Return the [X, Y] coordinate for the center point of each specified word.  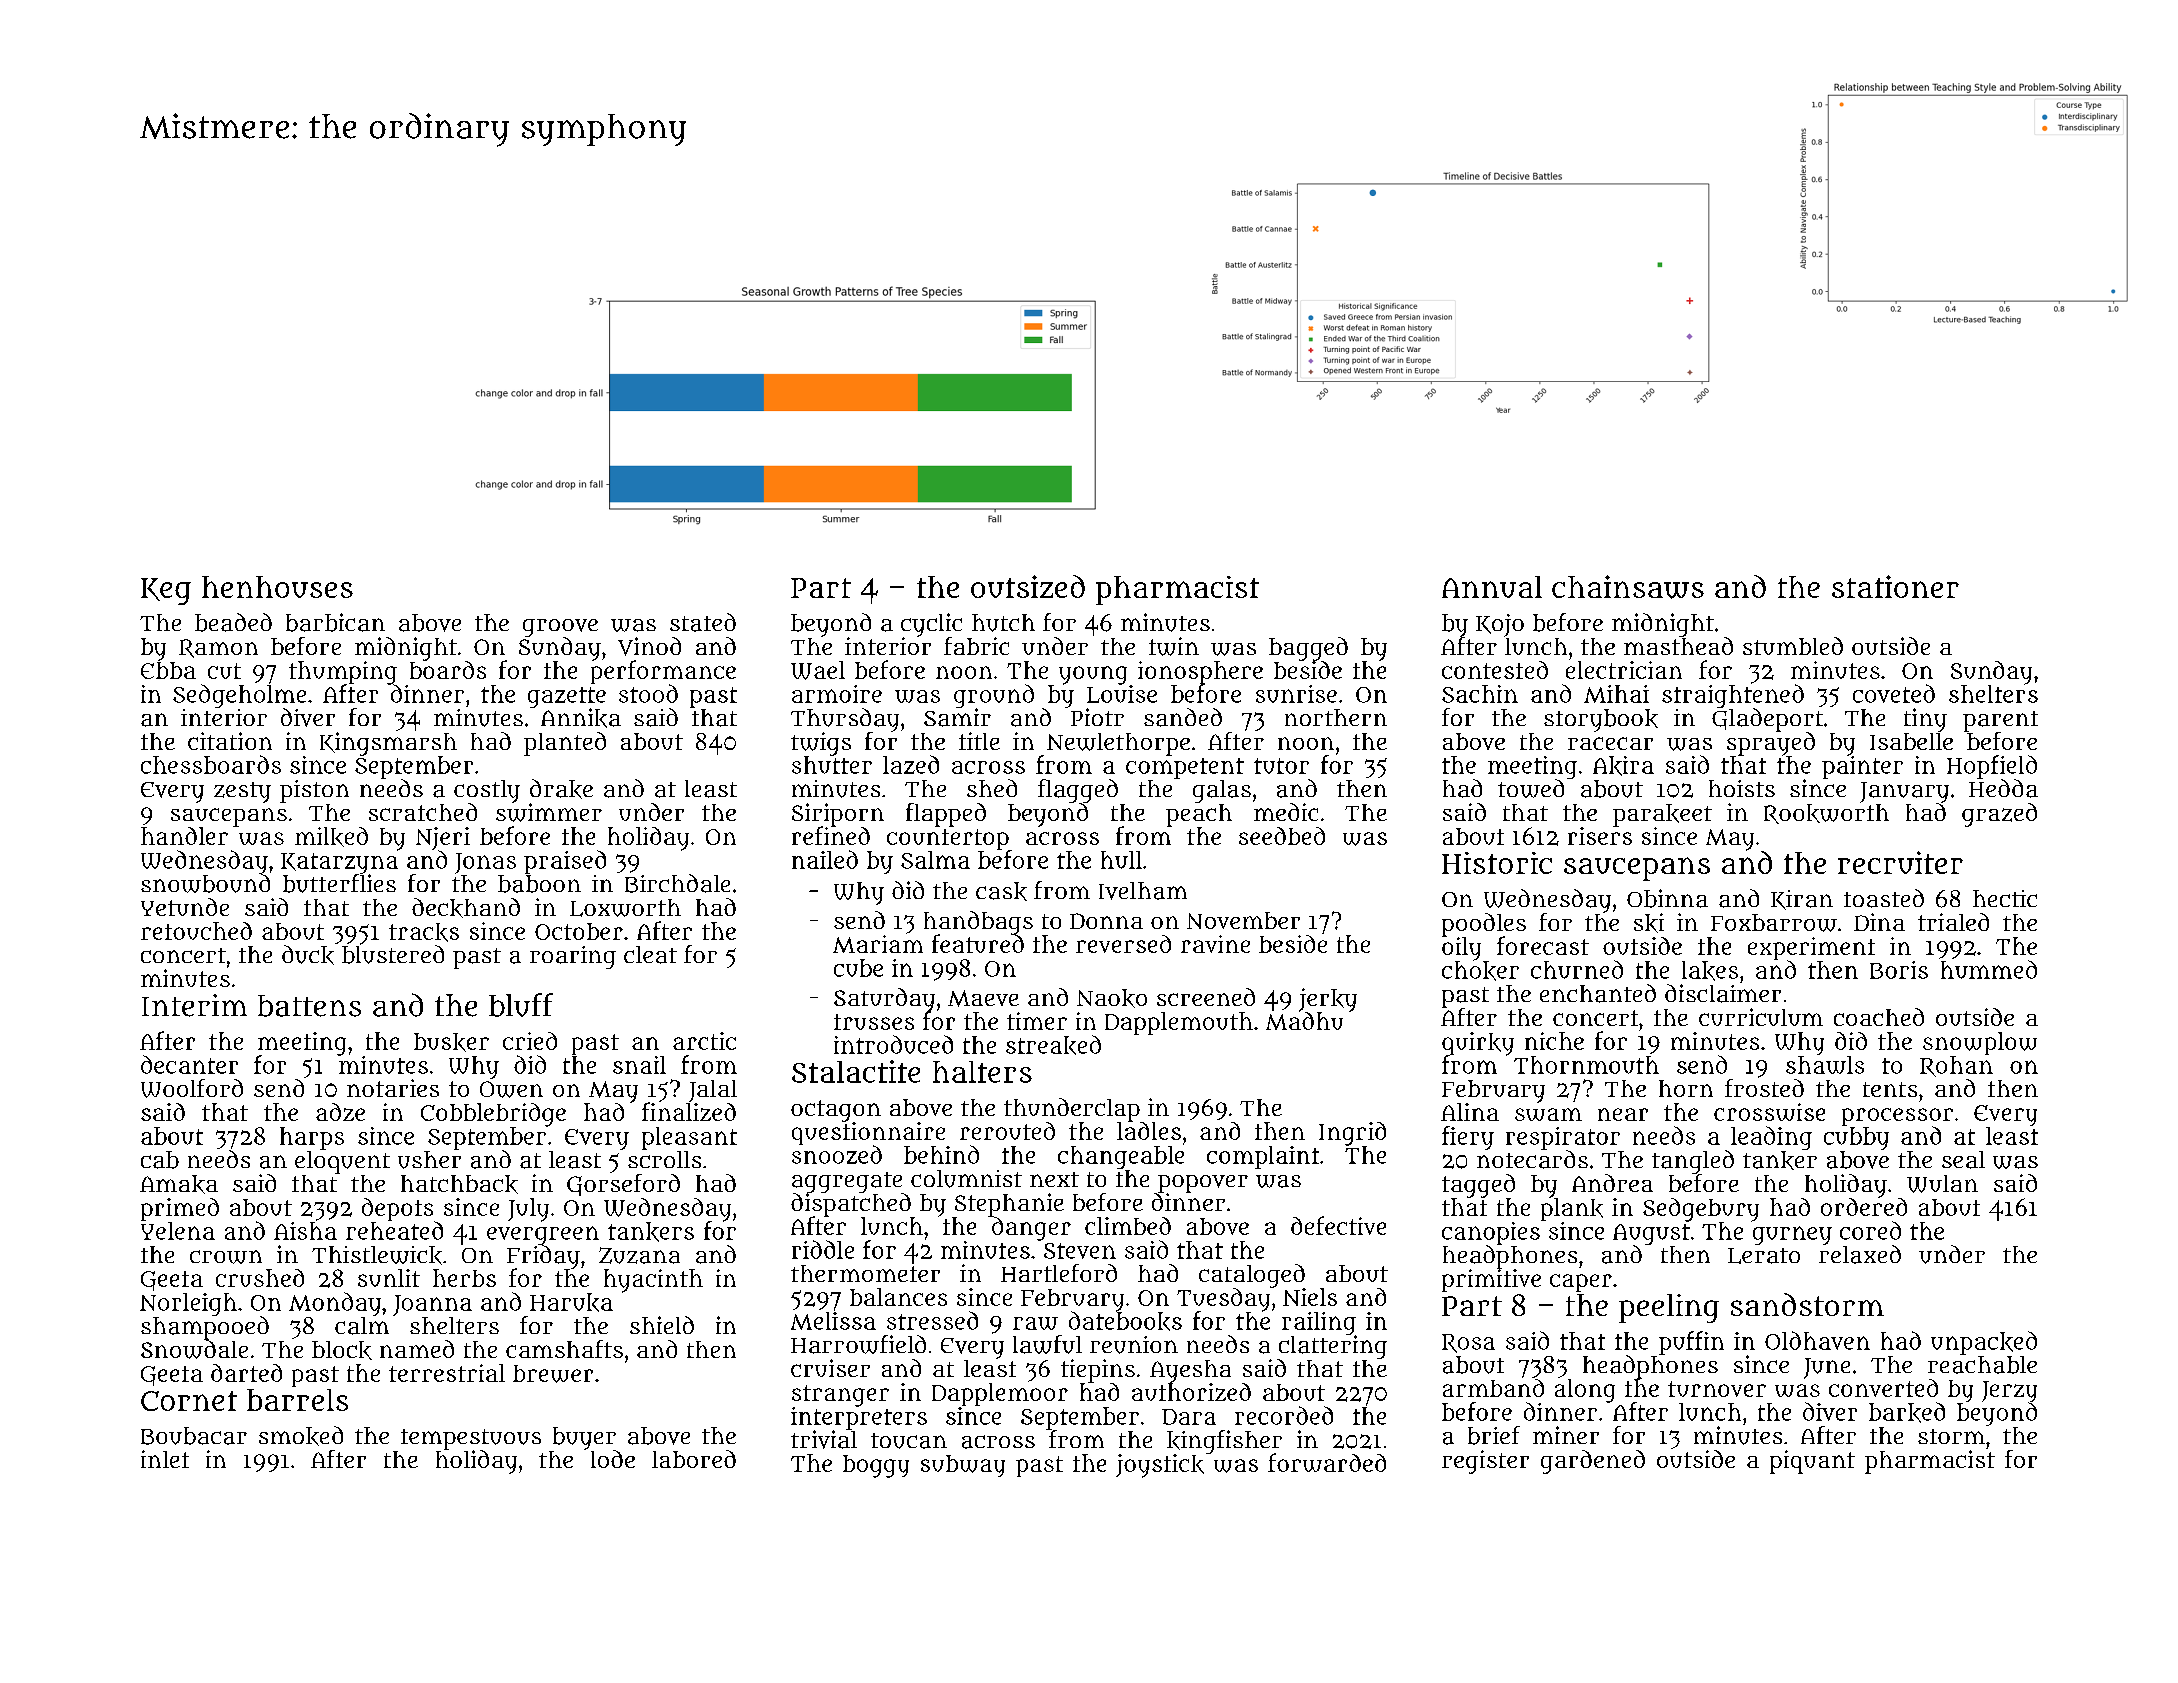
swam [1548, 1114]
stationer [1895, 586]
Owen [511, 1089]
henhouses [277, 587]
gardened [1593, 1462]
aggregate [847, 1182]
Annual [1492, 587]
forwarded [1327, 1462]
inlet [165, 1459]
